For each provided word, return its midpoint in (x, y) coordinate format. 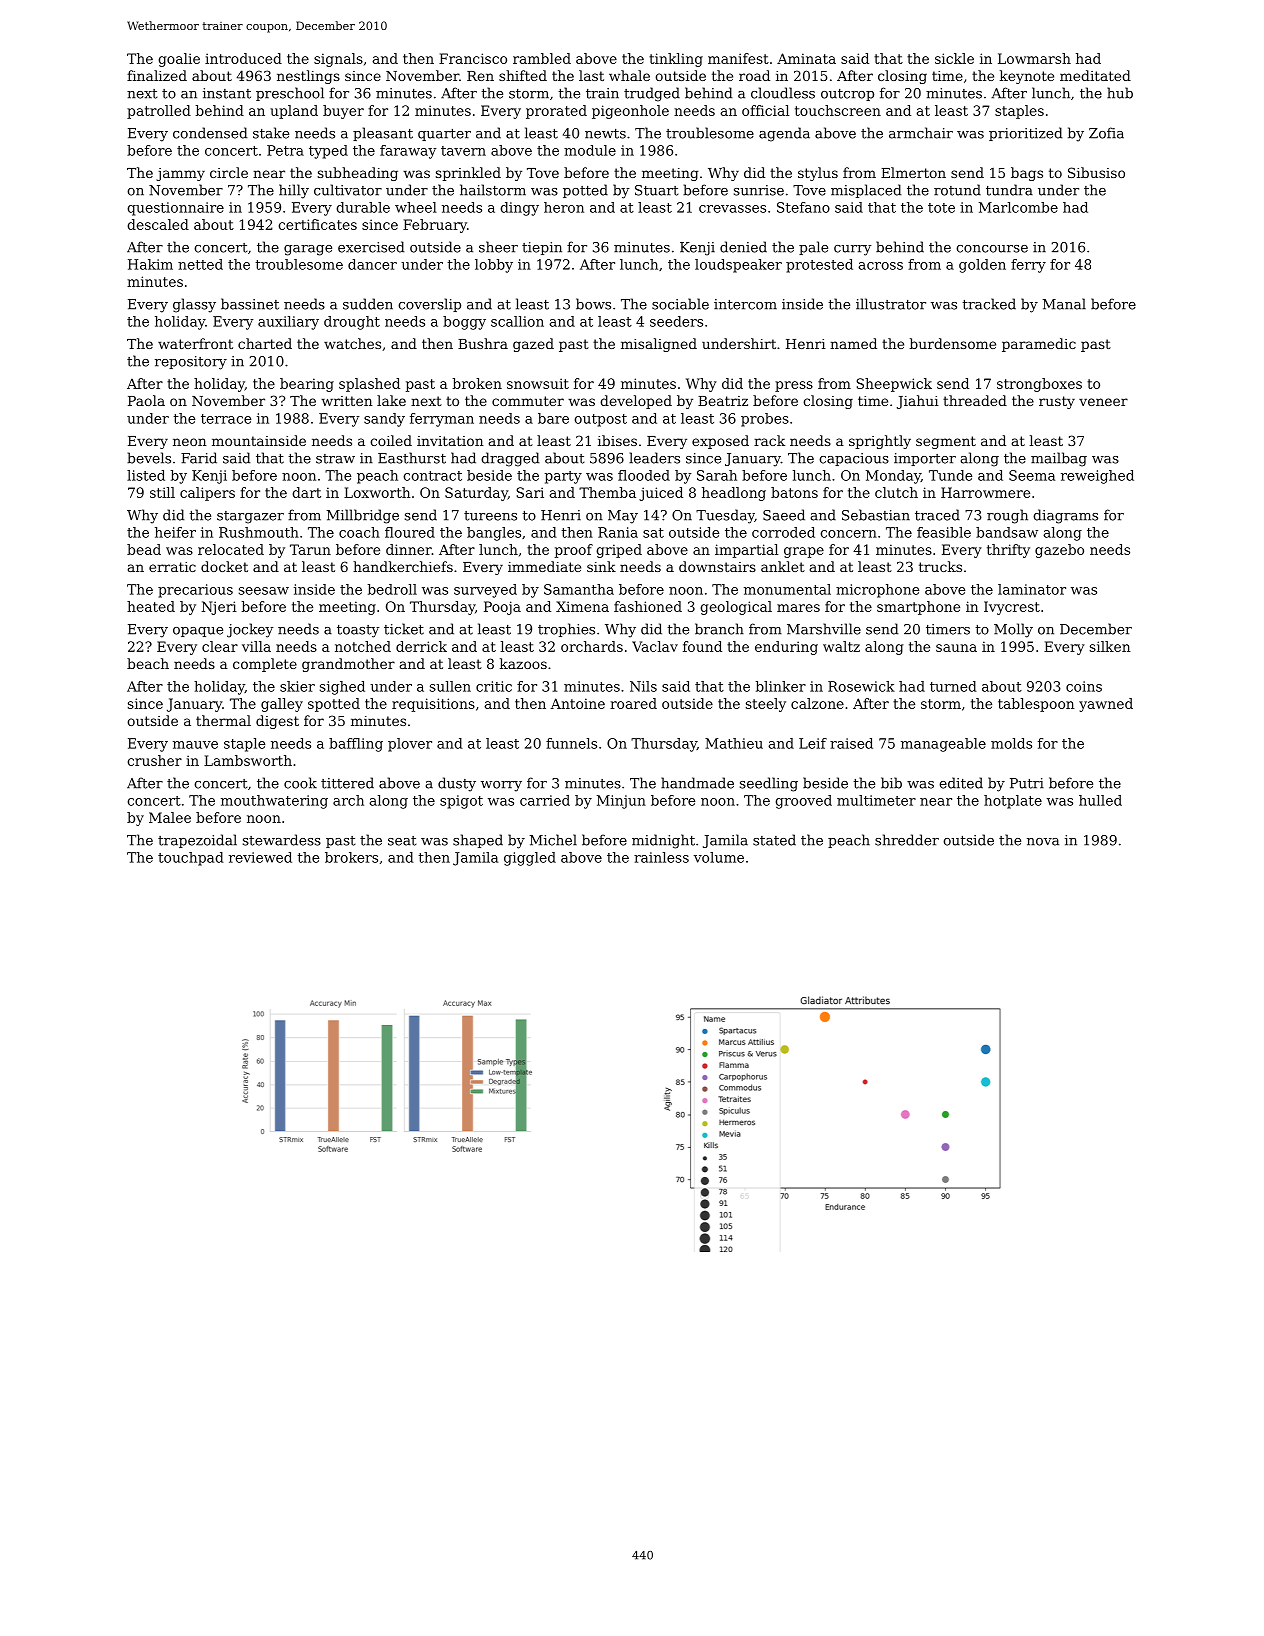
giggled (530, 859)
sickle (954, 58)
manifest (738, 58)
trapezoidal (197, 841)
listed (146, 475)
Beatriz (723, 401)
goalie (179, 60)
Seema (1032, 475)
